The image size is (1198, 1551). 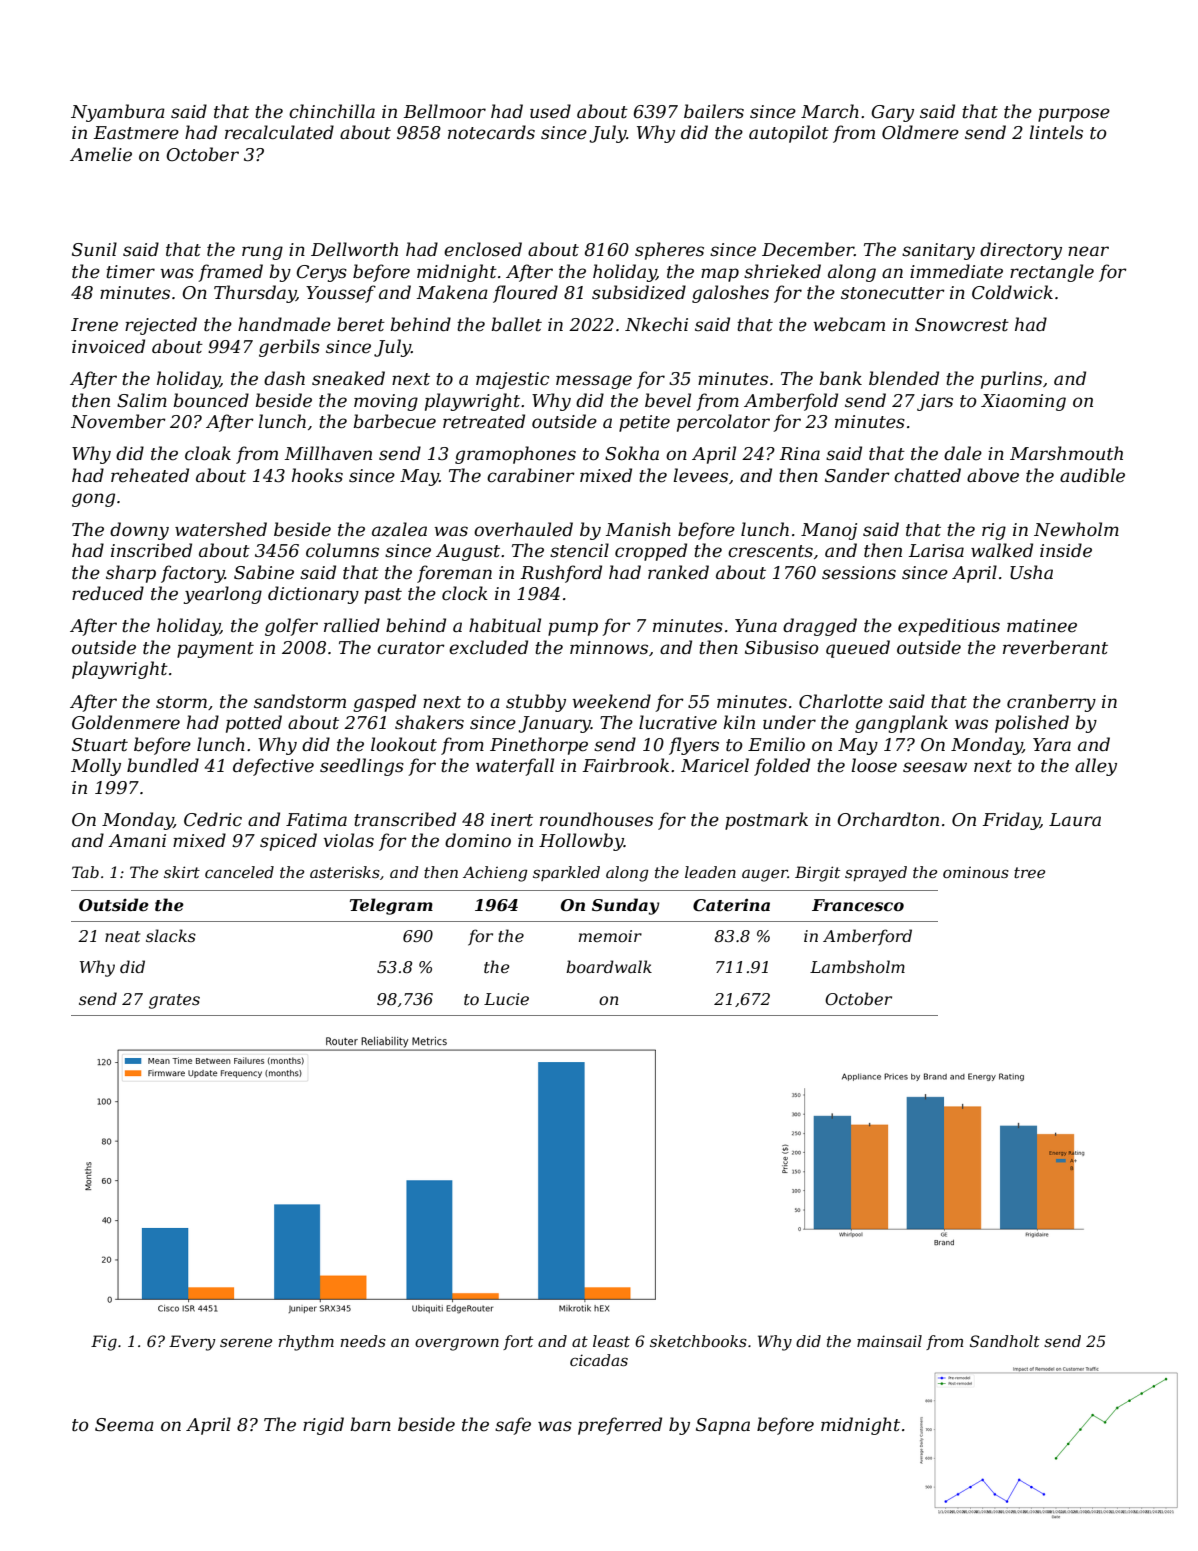 What do you see at coordinates (93, 500) in the screenshot?
I see `gong` at bounding box center [93, 500].
